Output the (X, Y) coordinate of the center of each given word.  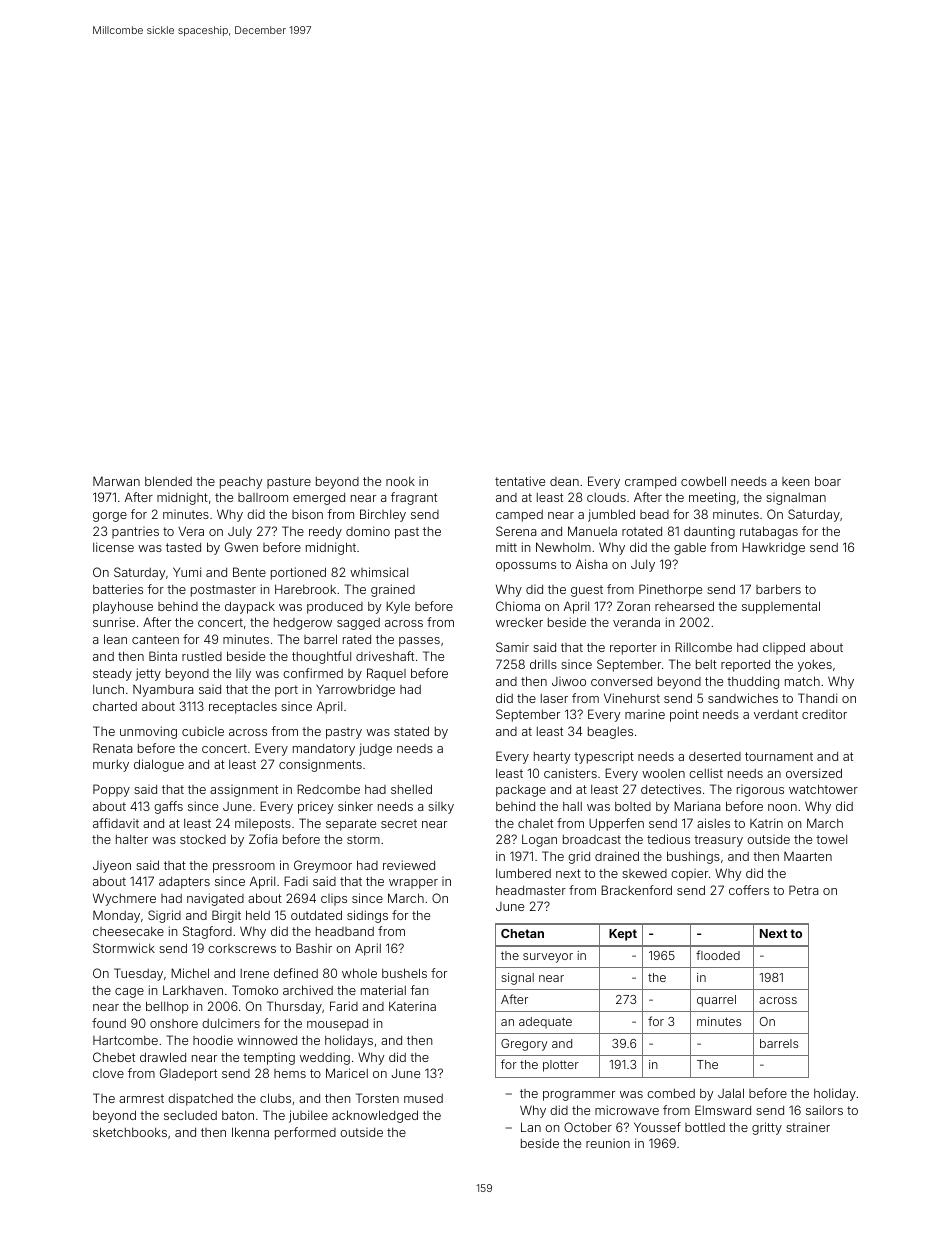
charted (115, 706)
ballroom (263, 497)
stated (411, 731)
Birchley (383, 515)
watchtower (823, 789)
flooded (718, 955)
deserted (715, 756)
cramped (650, 483)
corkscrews (242, 948)
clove (108, 1073)
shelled (411, 789)
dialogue (159, 765)
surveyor (548, 958)
